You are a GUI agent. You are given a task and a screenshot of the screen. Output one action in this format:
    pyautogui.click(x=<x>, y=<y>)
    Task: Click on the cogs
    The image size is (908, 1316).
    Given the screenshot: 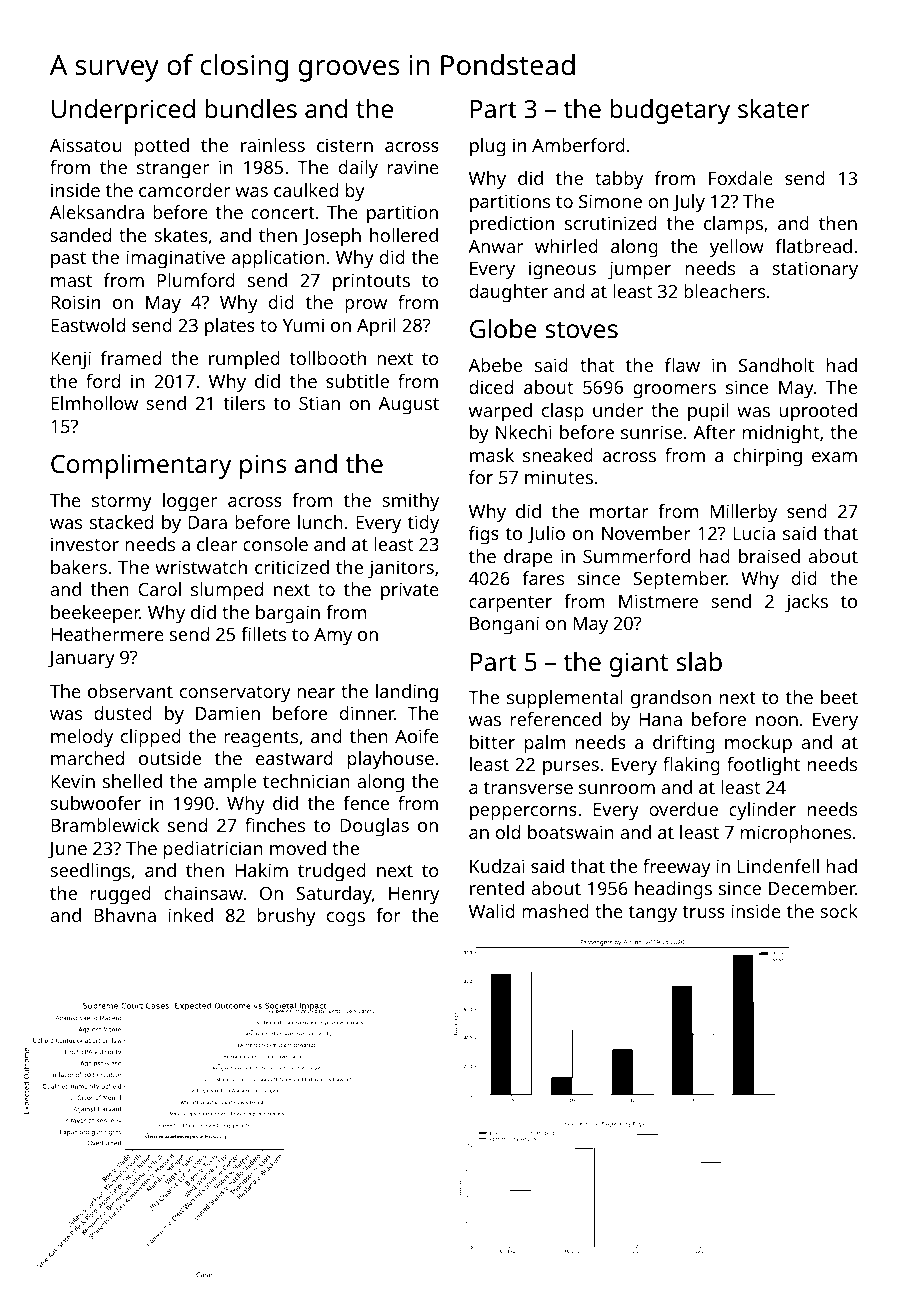 What is the action you would take?
    pyautogui.click(x=346, y=919)
